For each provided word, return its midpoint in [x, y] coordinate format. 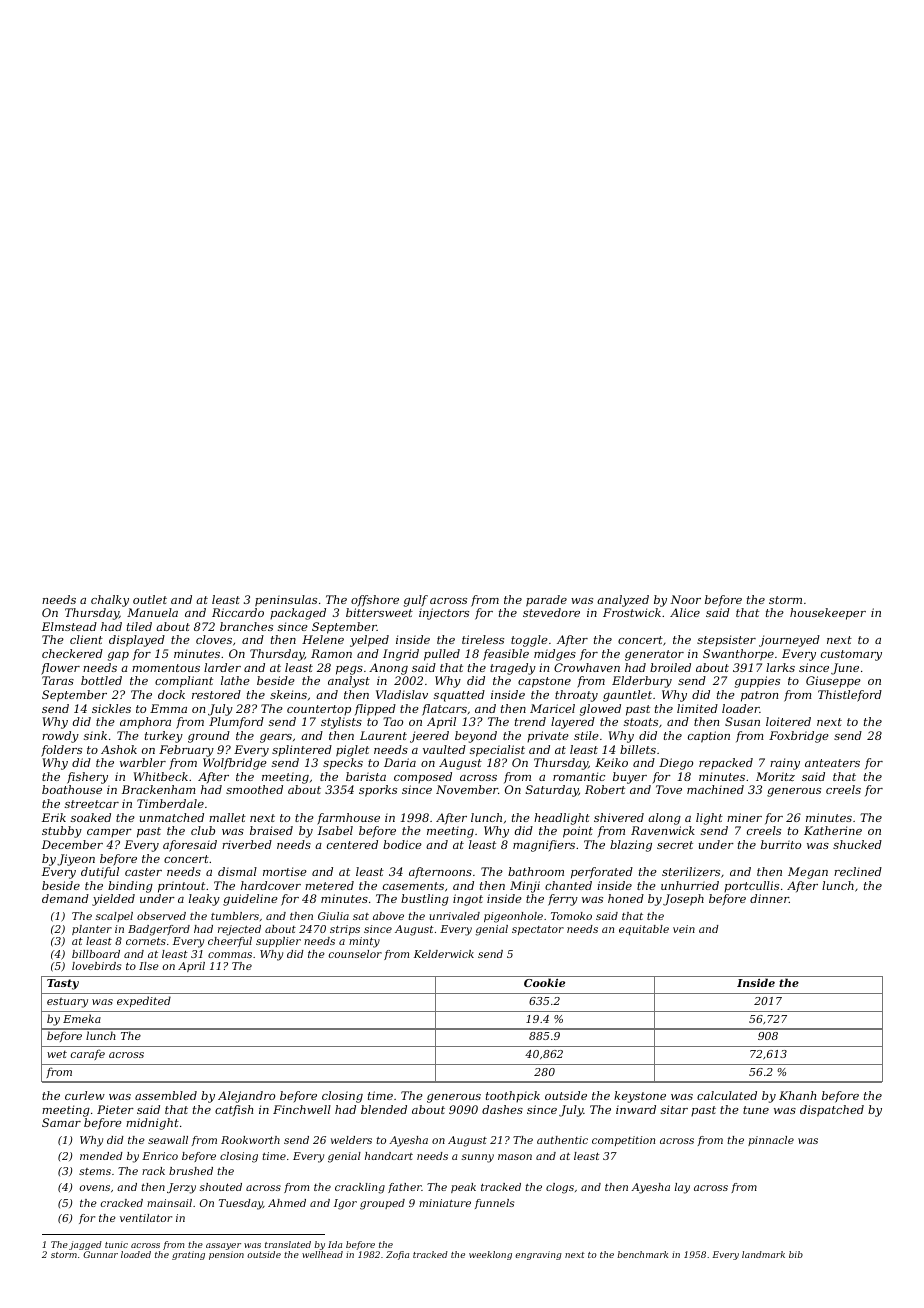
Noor [685, 599]
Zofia [397, 1255]
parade [546, 601]
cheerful [230, 942]
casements [413, 886]
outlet [150, 599]
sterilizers [691, 871]
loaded [136, 1254]
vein [684, 929]
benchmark [642, 1254]
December [72, 844]
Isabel [335, 830]
